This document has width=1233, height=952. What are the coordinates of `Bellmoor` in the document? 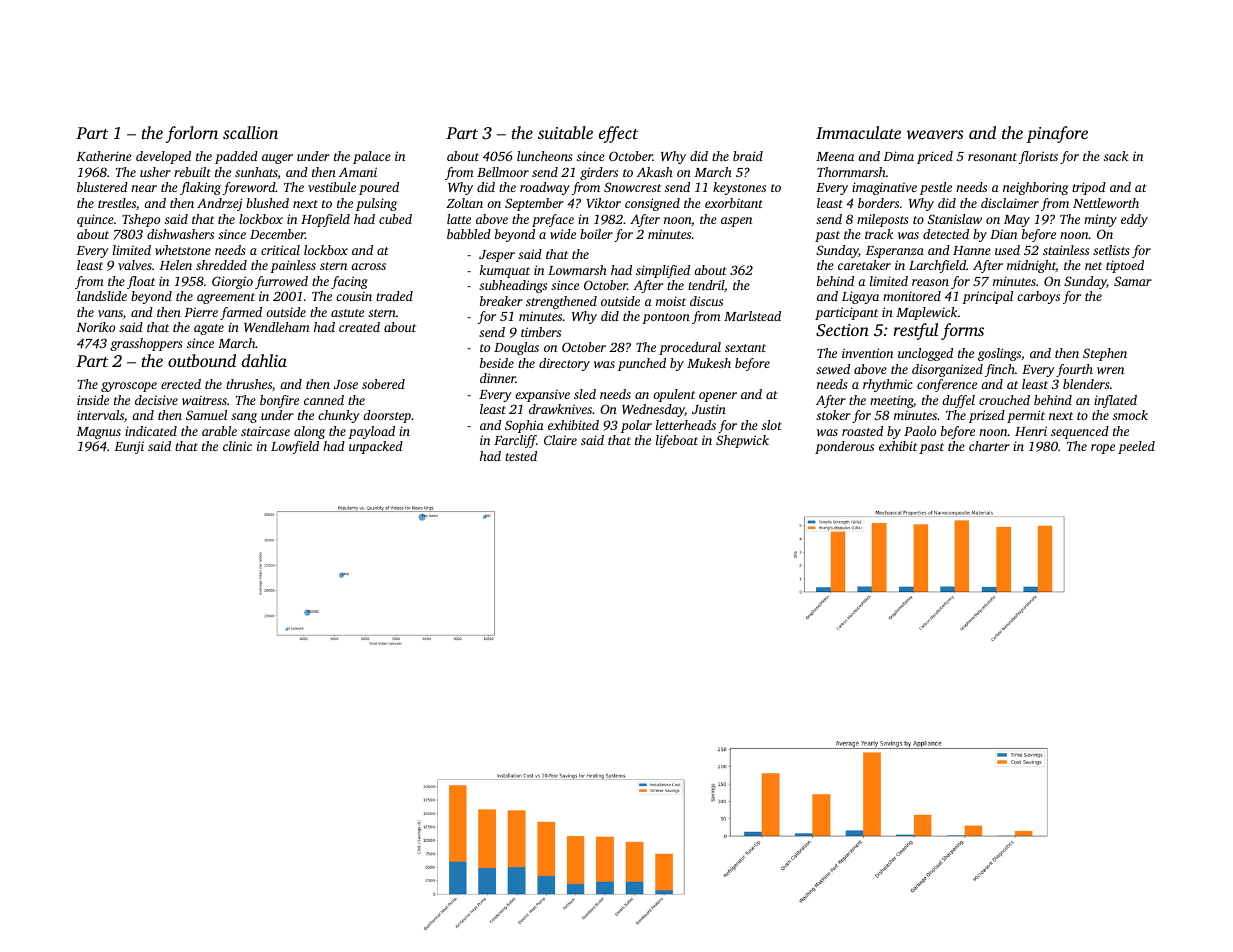 It's located at (503, 172).
